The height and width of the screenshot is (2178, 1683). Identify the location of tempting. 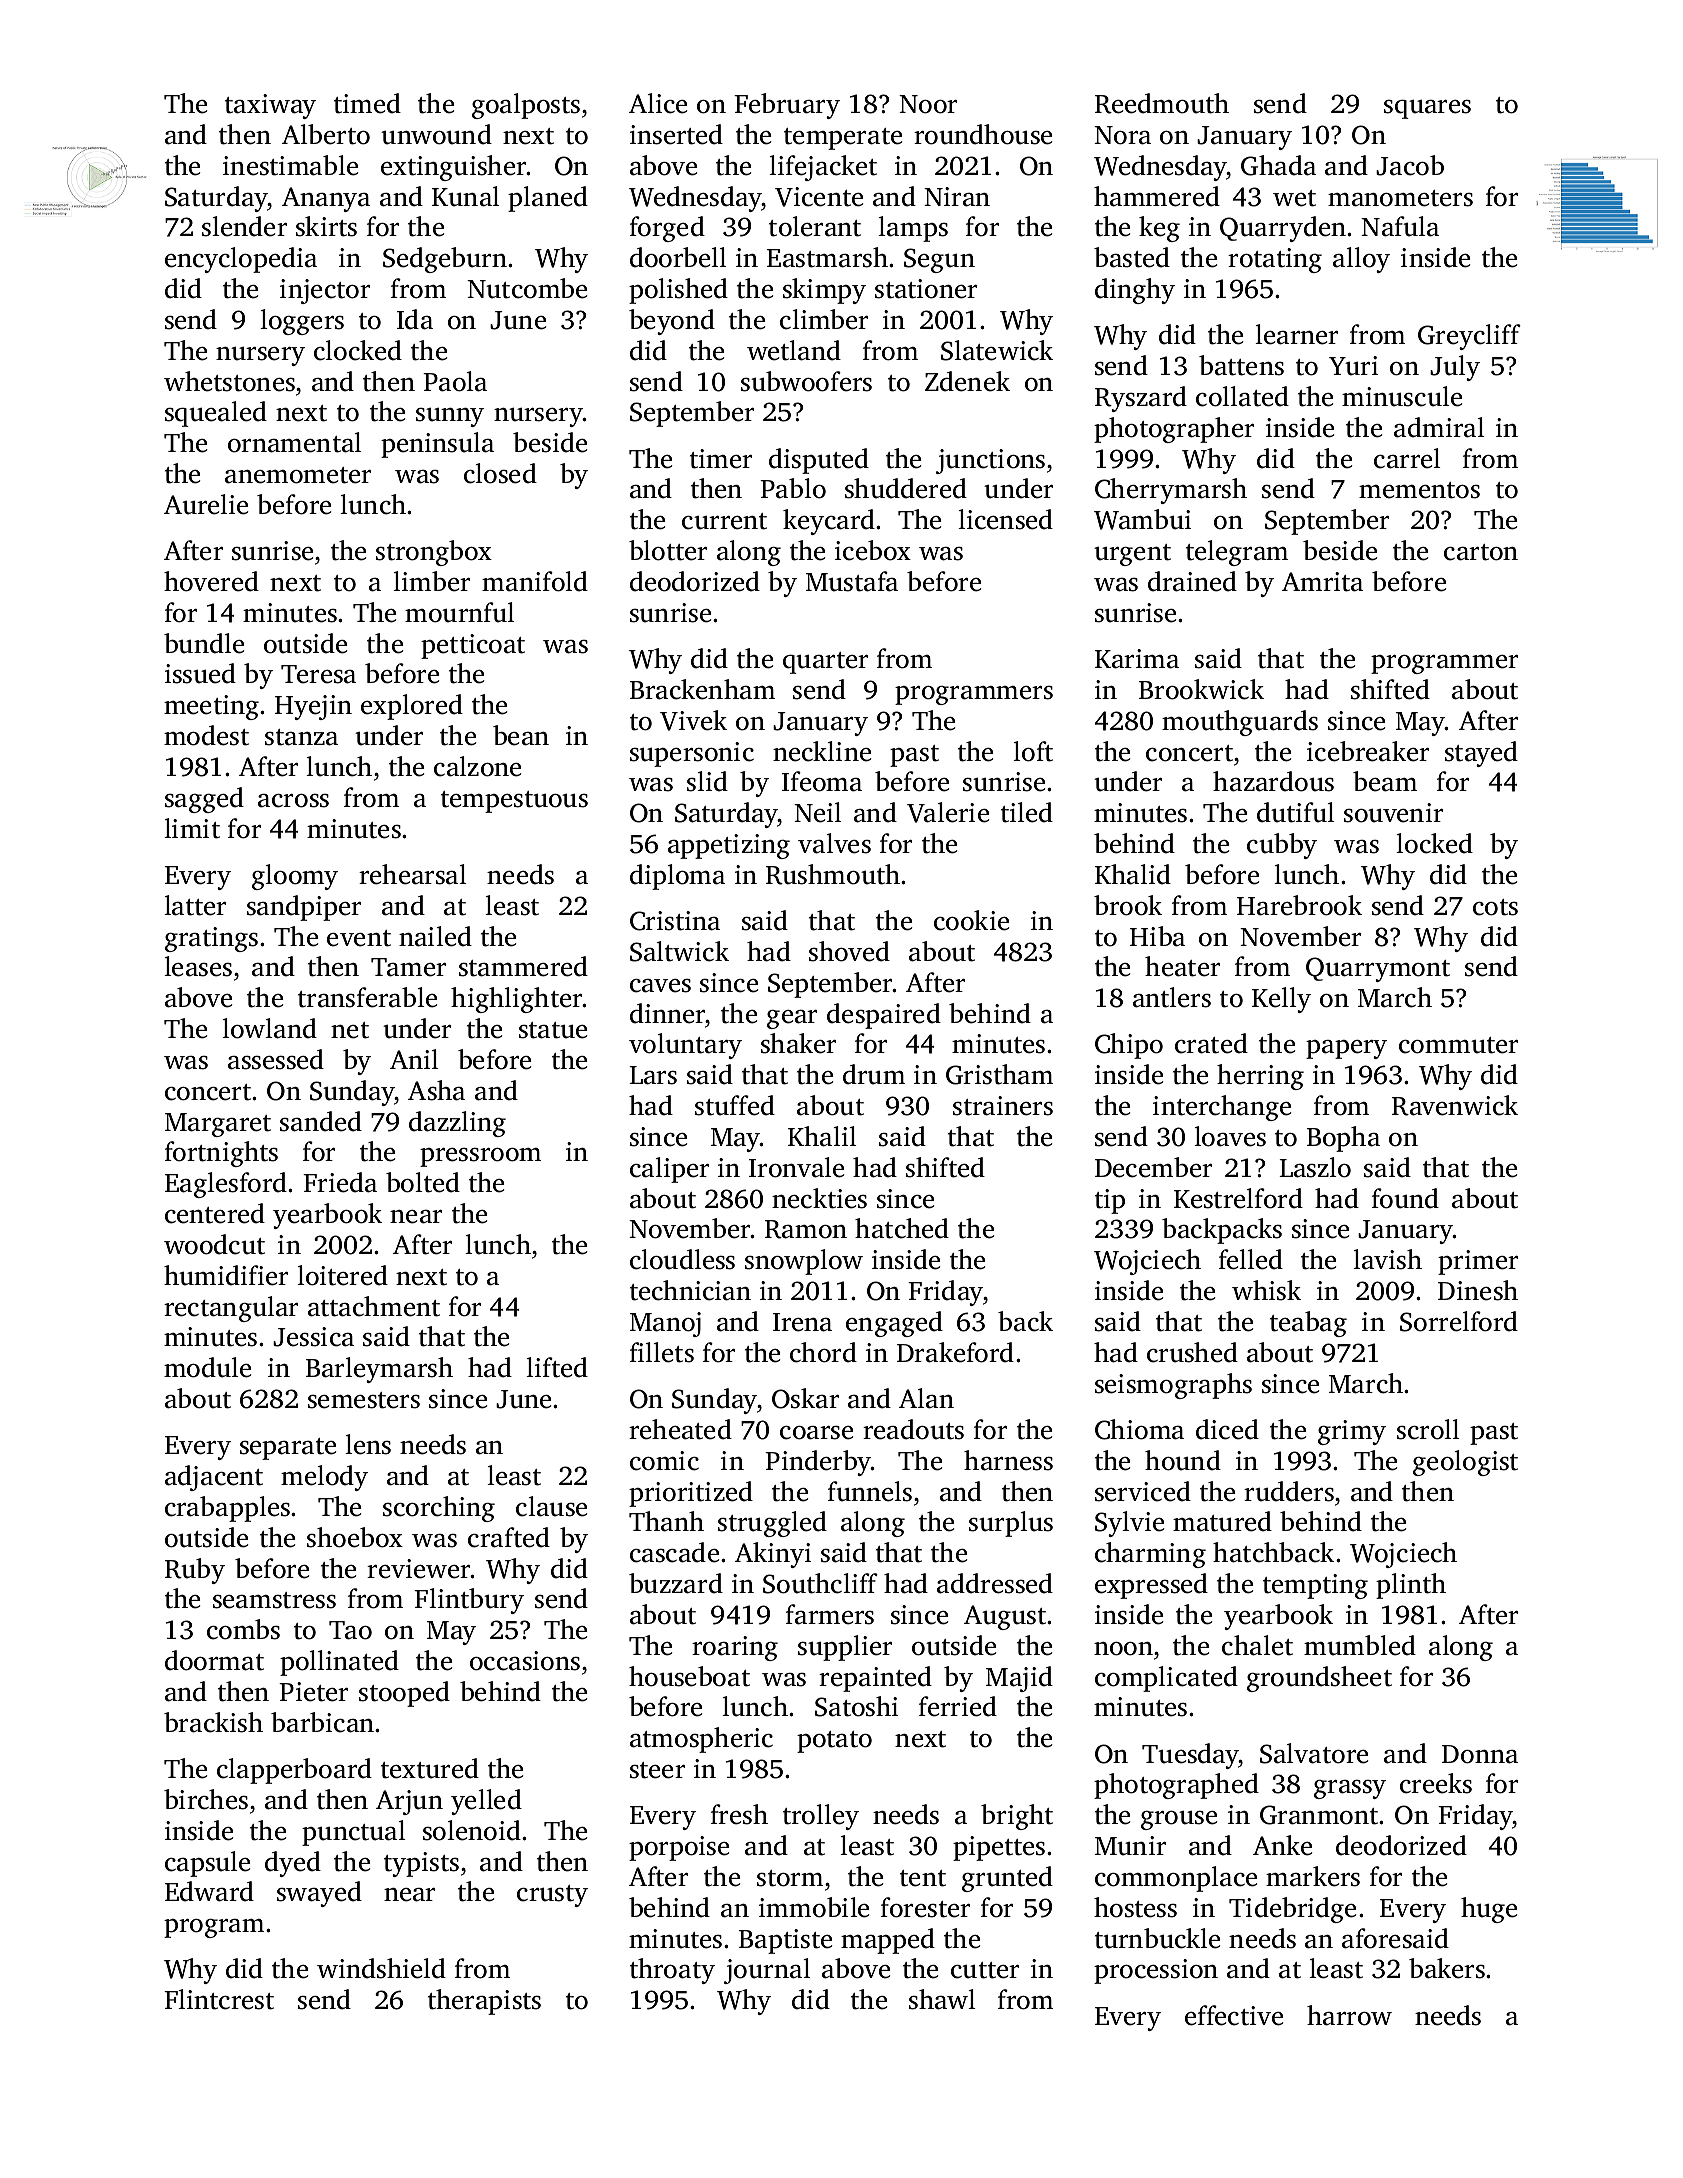
(1315, 1586).
